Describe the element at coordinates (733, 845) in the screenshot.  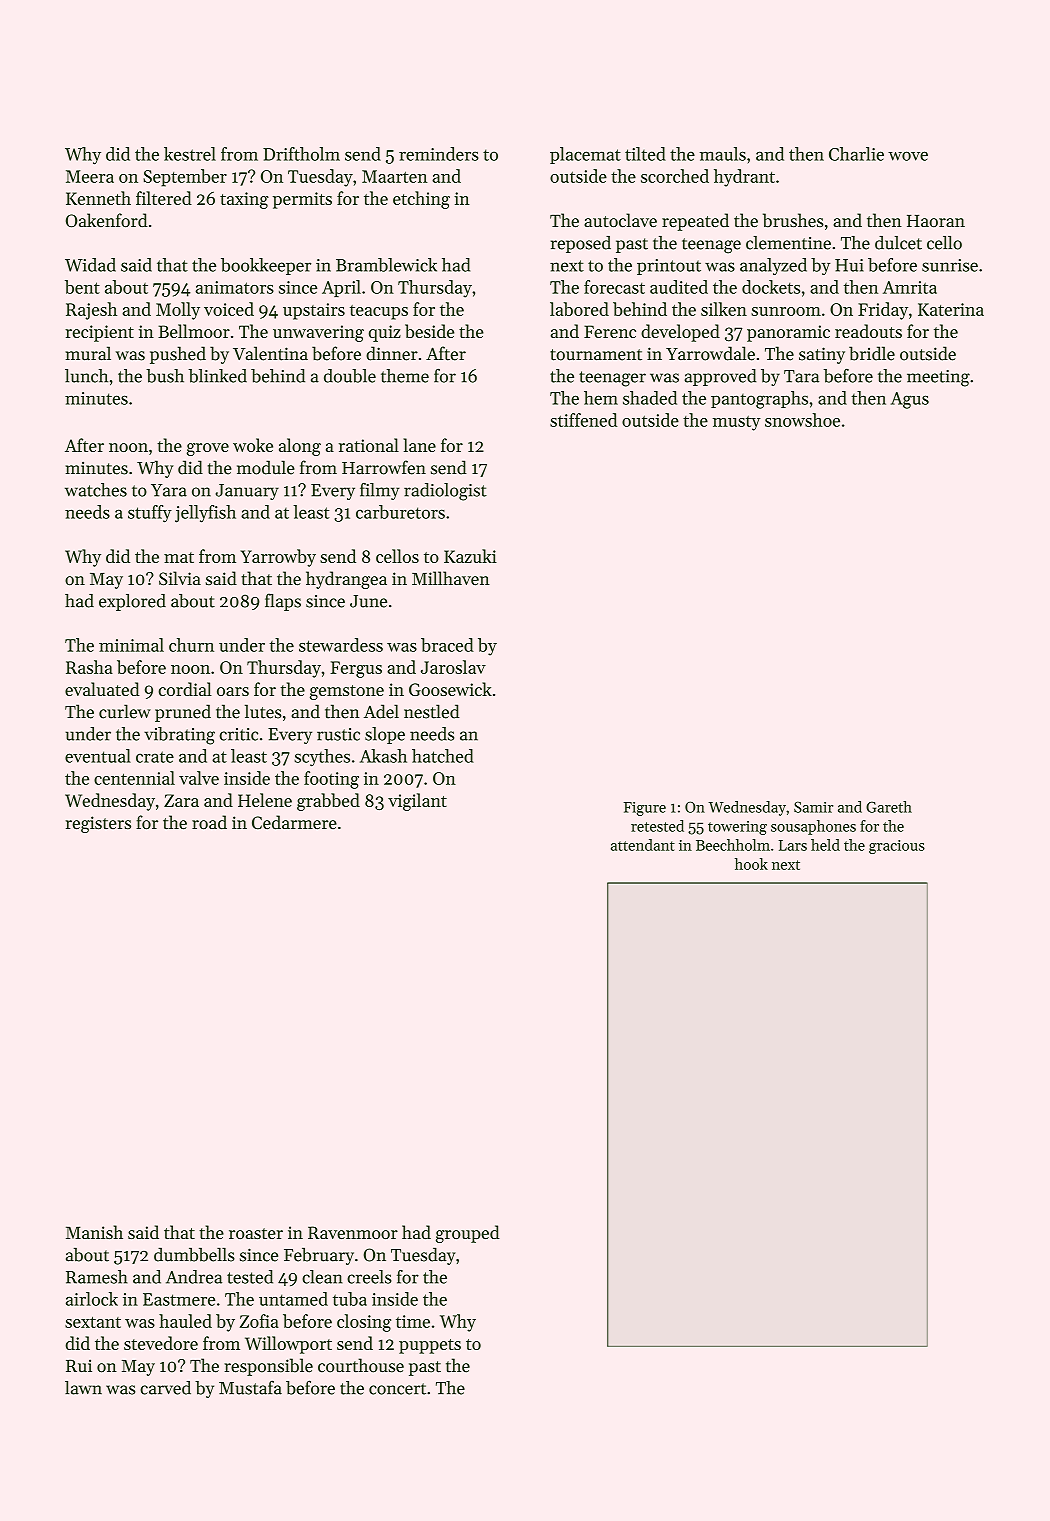
I see `Beechholm` at that location.
